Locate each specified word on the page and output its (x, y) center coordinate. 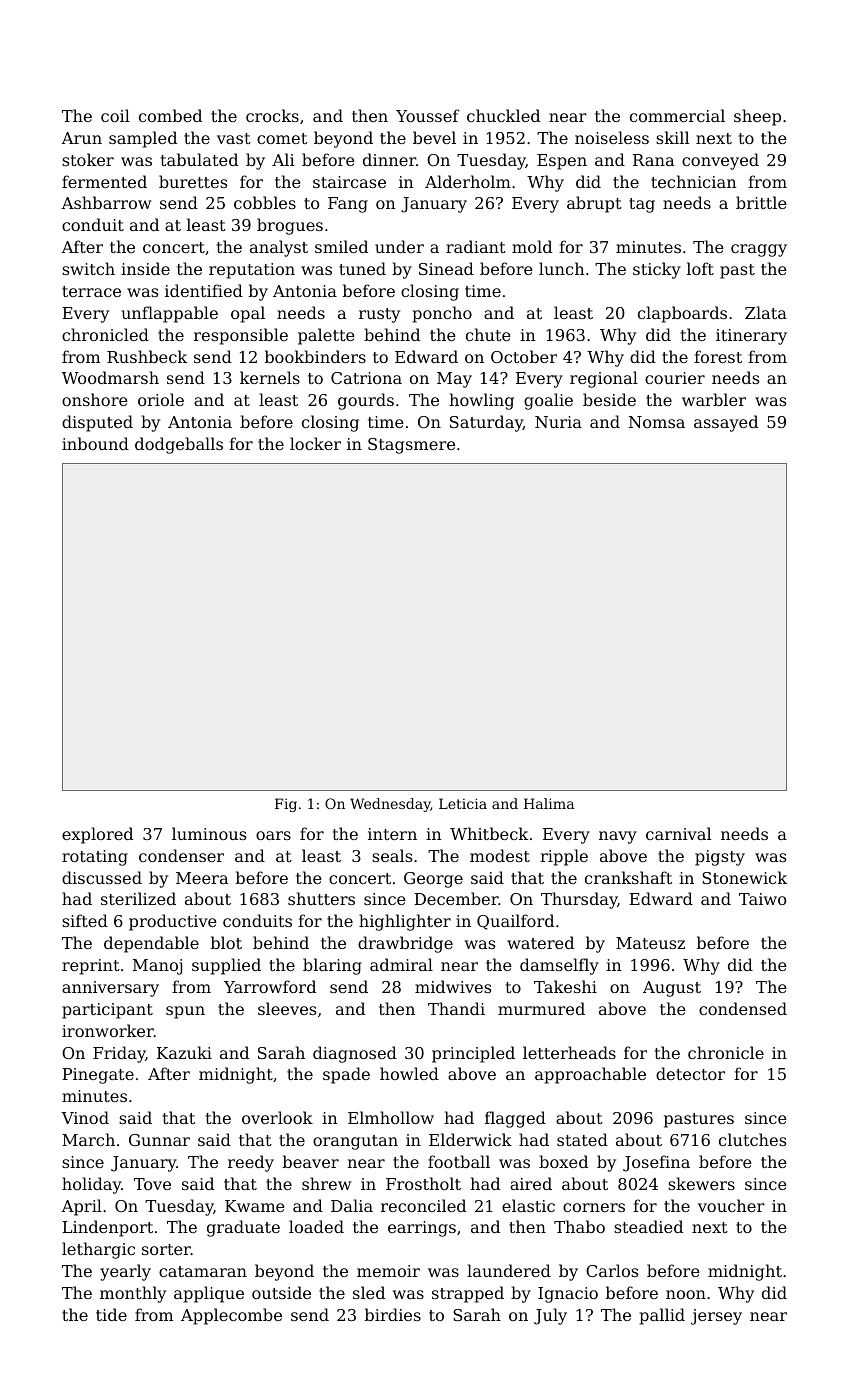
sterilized (138, 898)
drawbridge (405, 944)
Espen (562, 162)
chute (488, 334)
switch (88, 268)
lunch (562, 268)
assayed (726, 423)
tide (111, 1314)
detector (690, 1073)
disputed (97, 423)
